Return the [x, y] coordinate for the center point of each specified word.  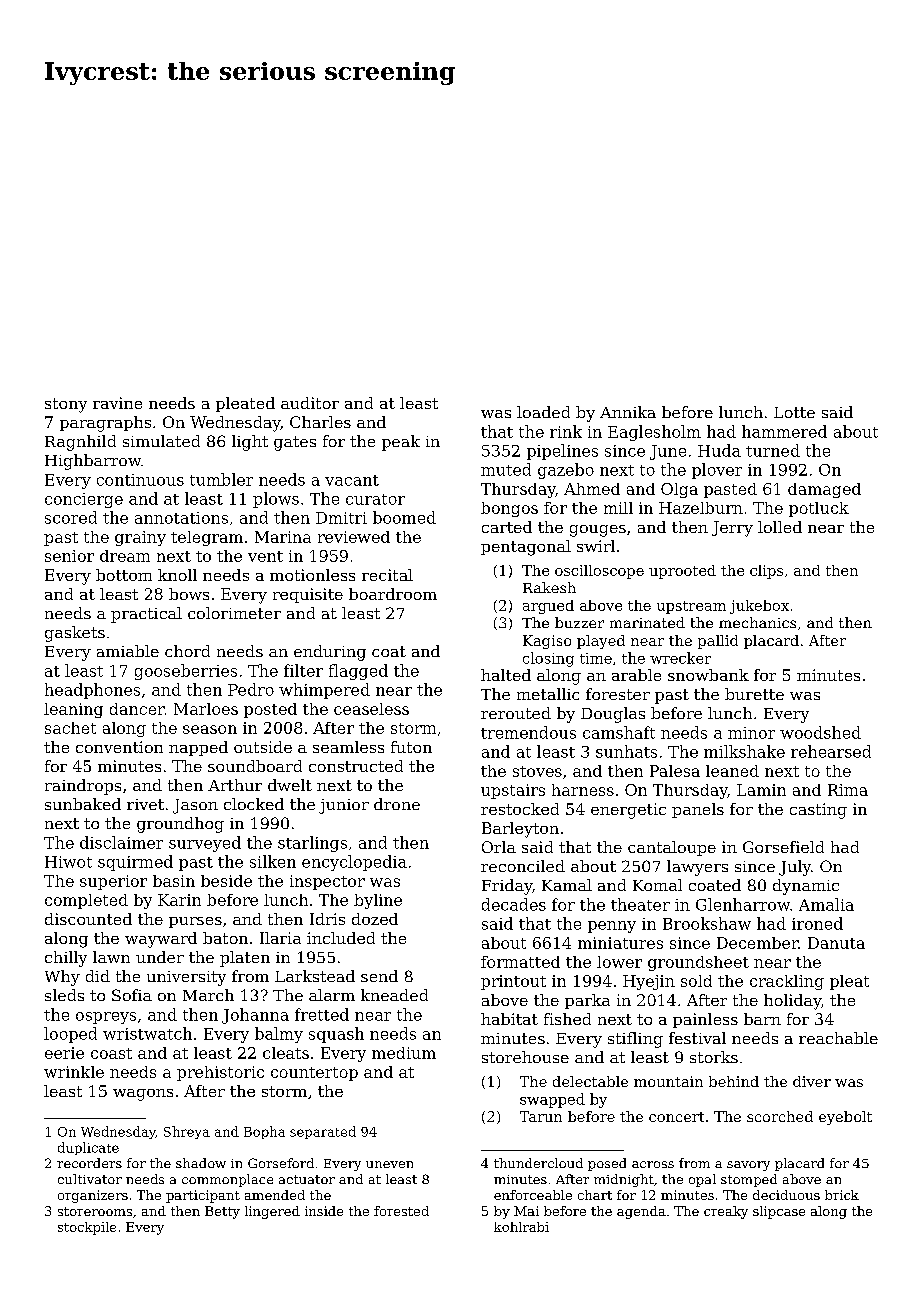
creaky [726, 1212]
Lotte [794, 412]
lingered [272, 1212]
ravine [117, 403]
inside [324, 1211]
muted [506, 469]
